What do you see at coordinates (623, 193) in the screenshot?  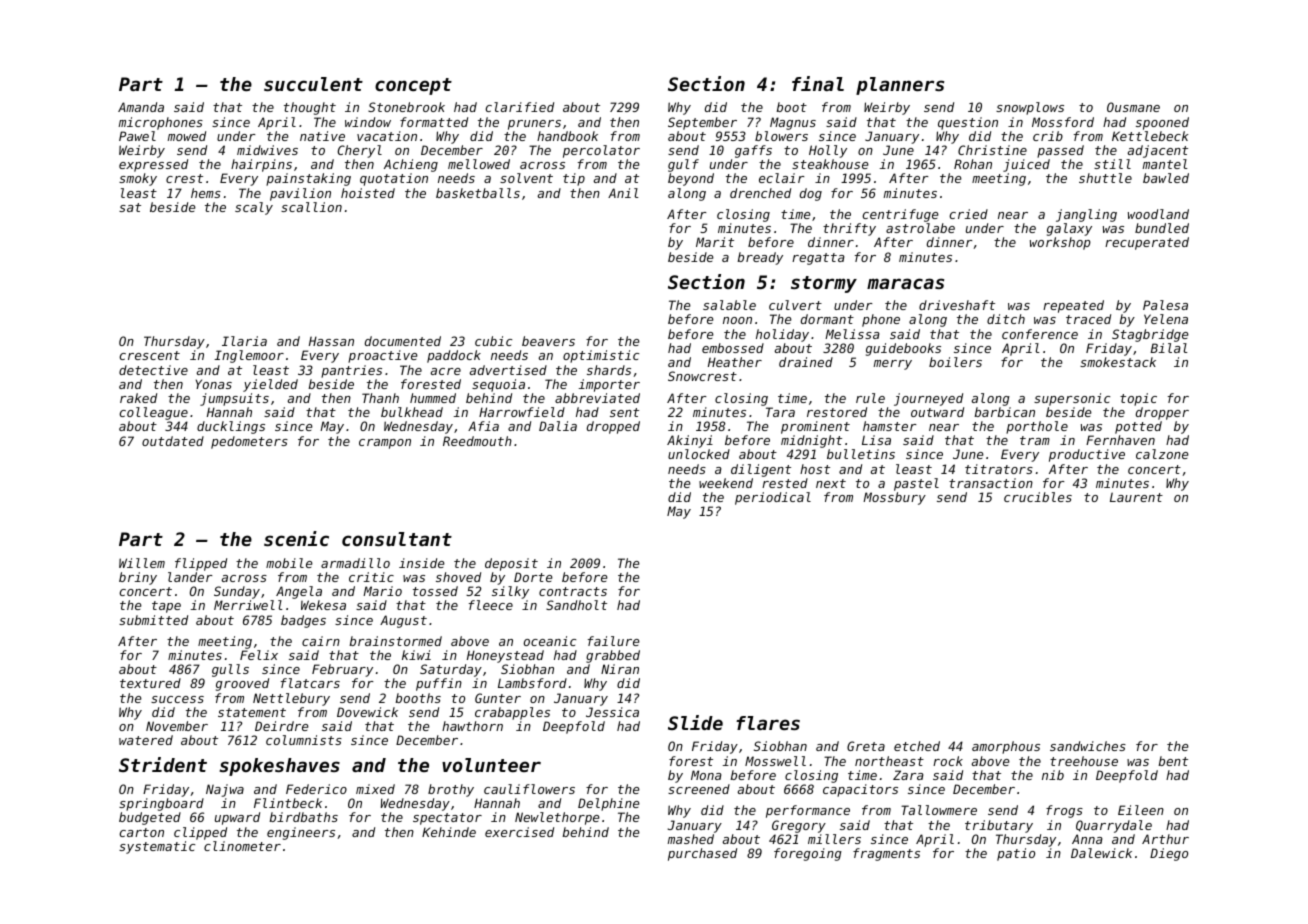 I see `Anil` at bounding box center [623, 193].
